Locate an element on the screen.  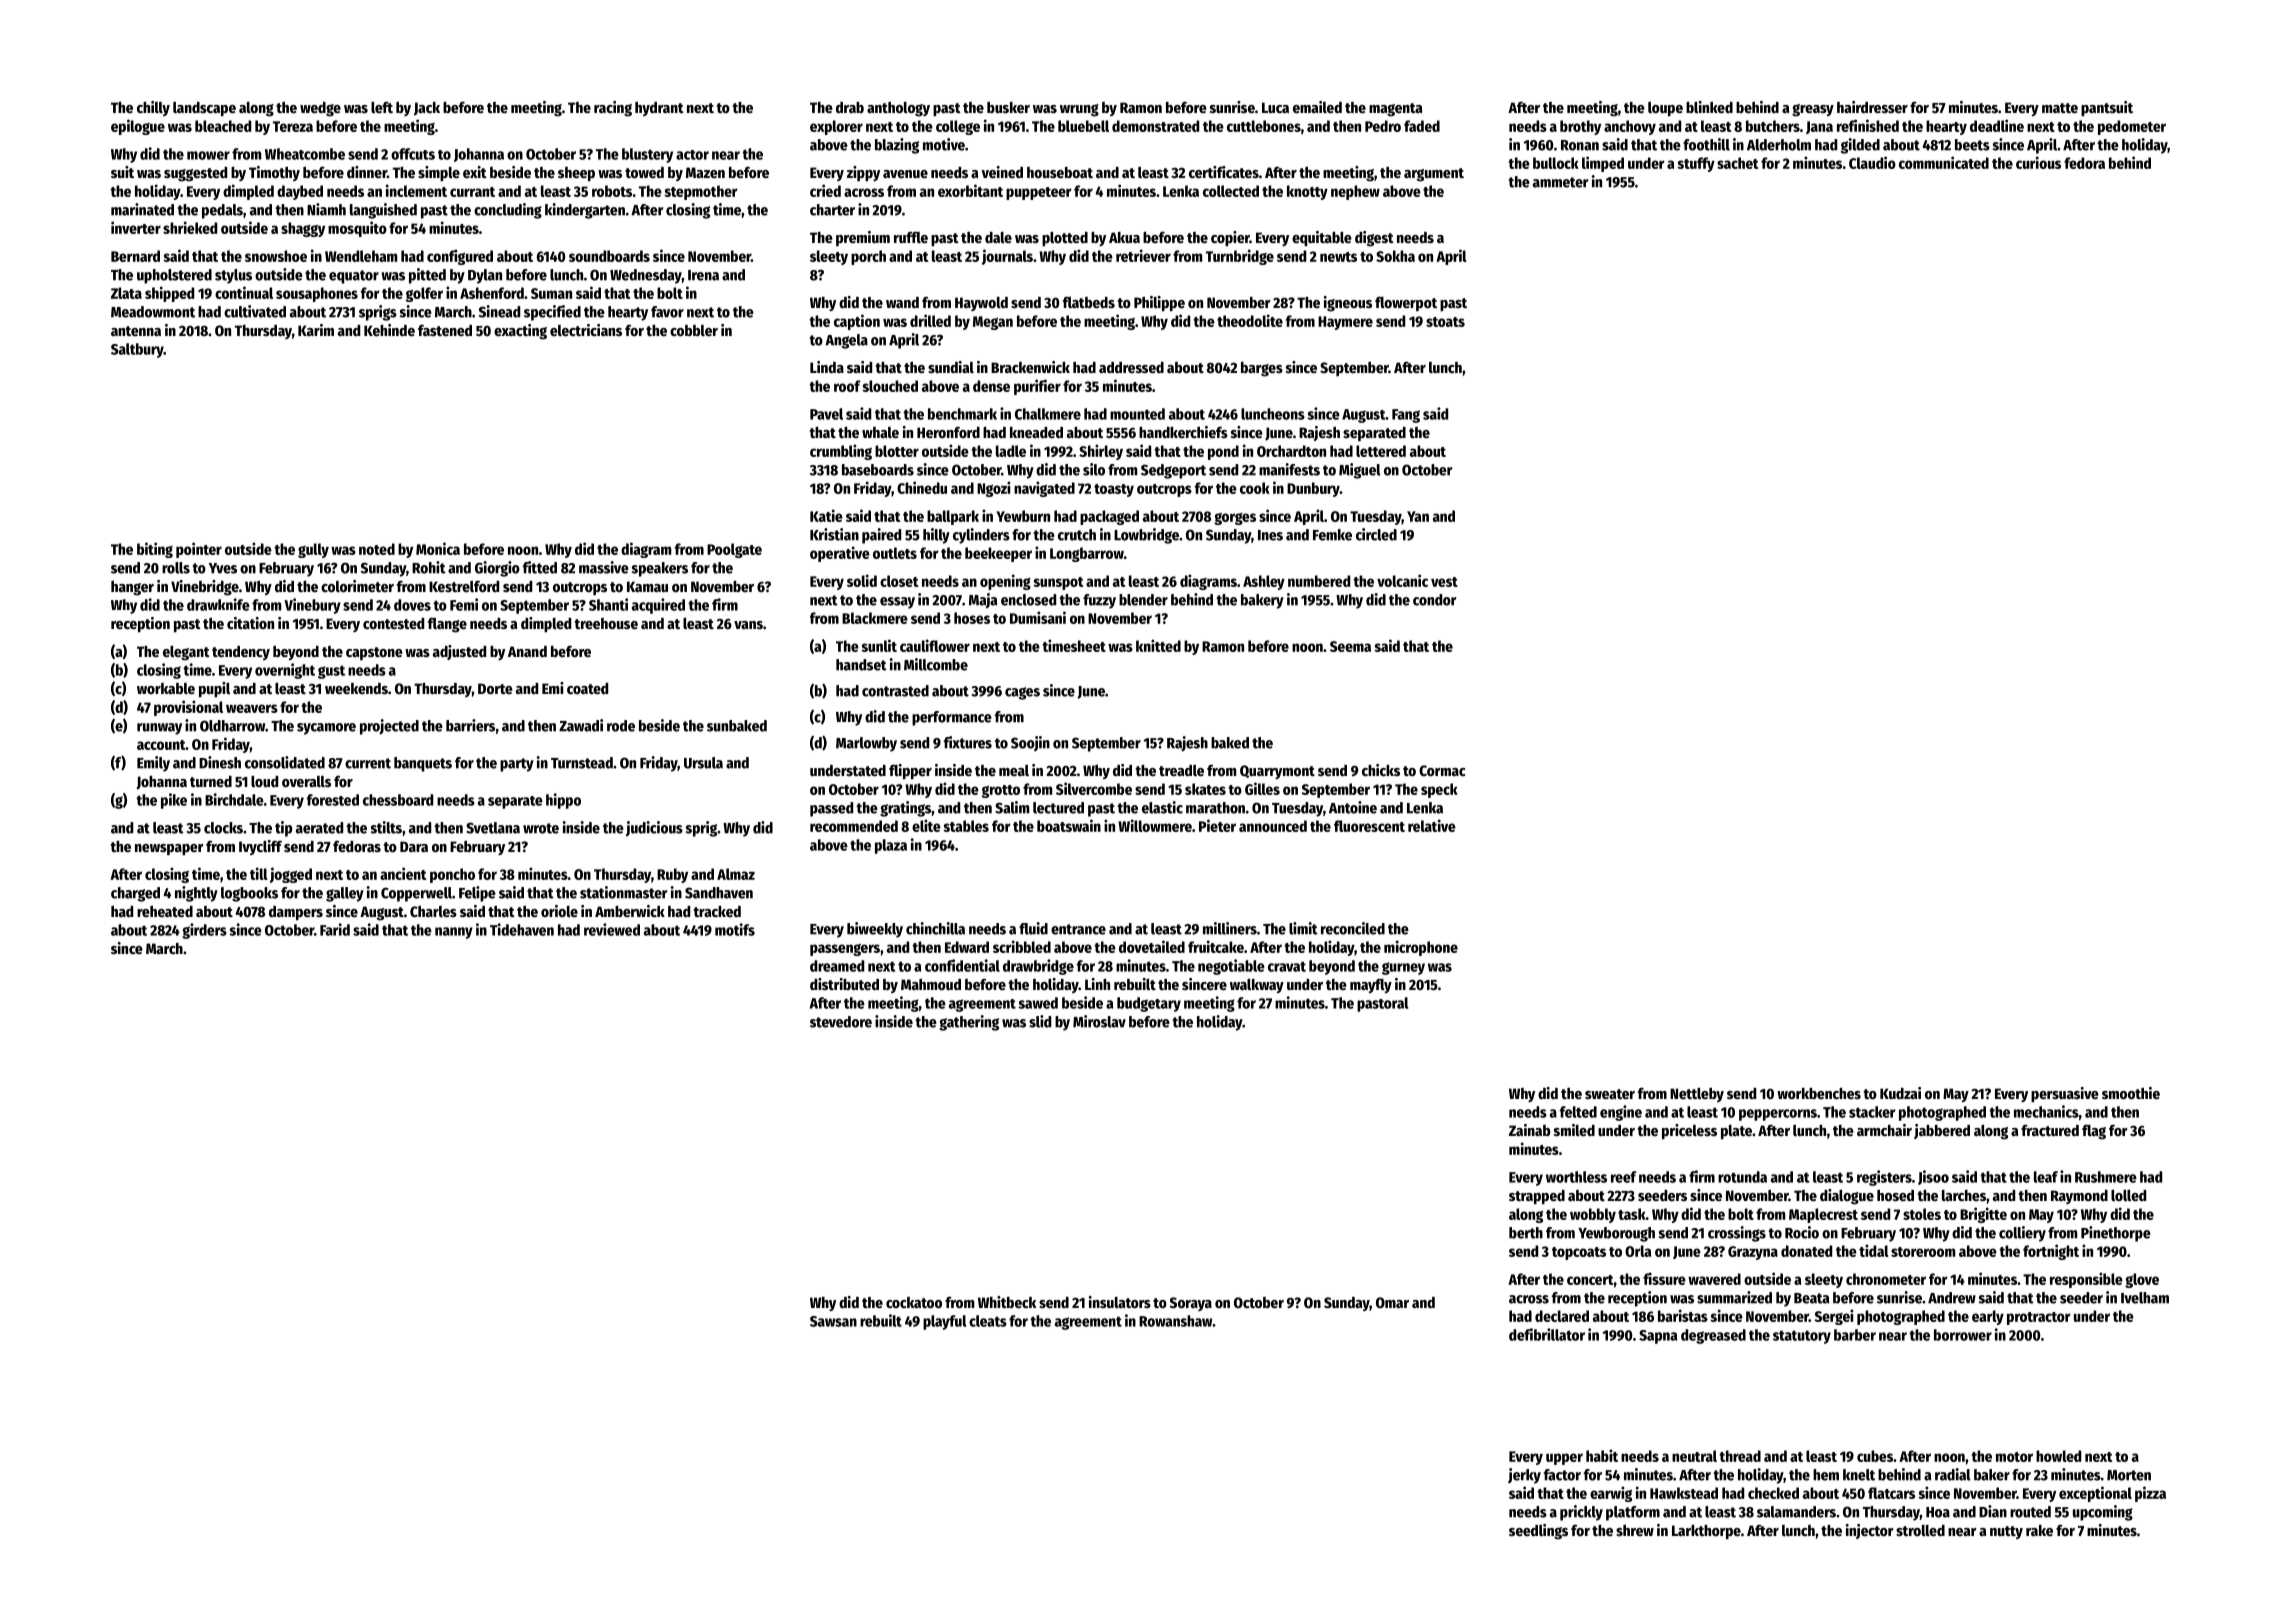
charter is located at coordinates (832, 210).
